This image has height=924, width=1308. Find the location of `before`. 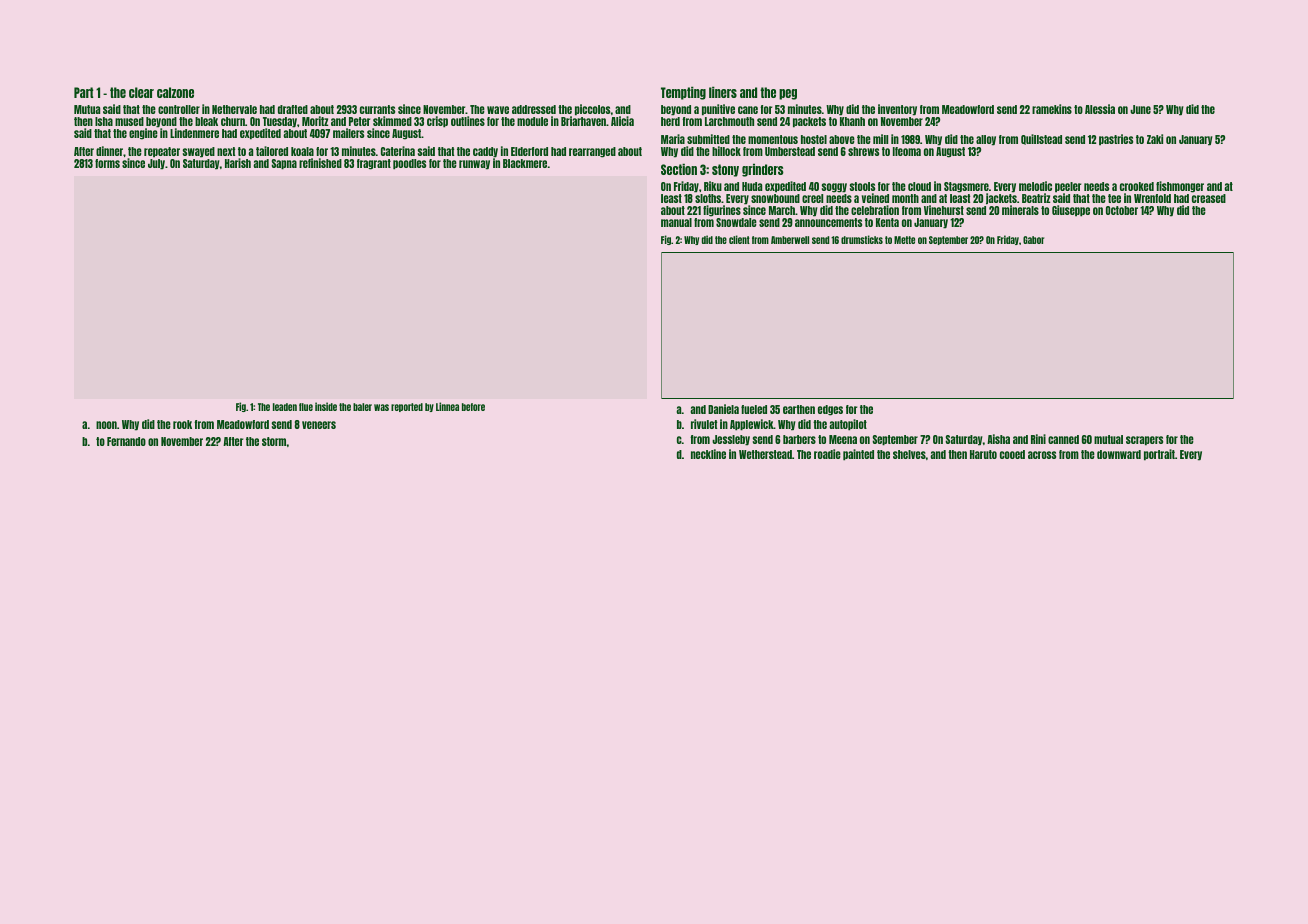

before is located at coordinates (473, 407).
